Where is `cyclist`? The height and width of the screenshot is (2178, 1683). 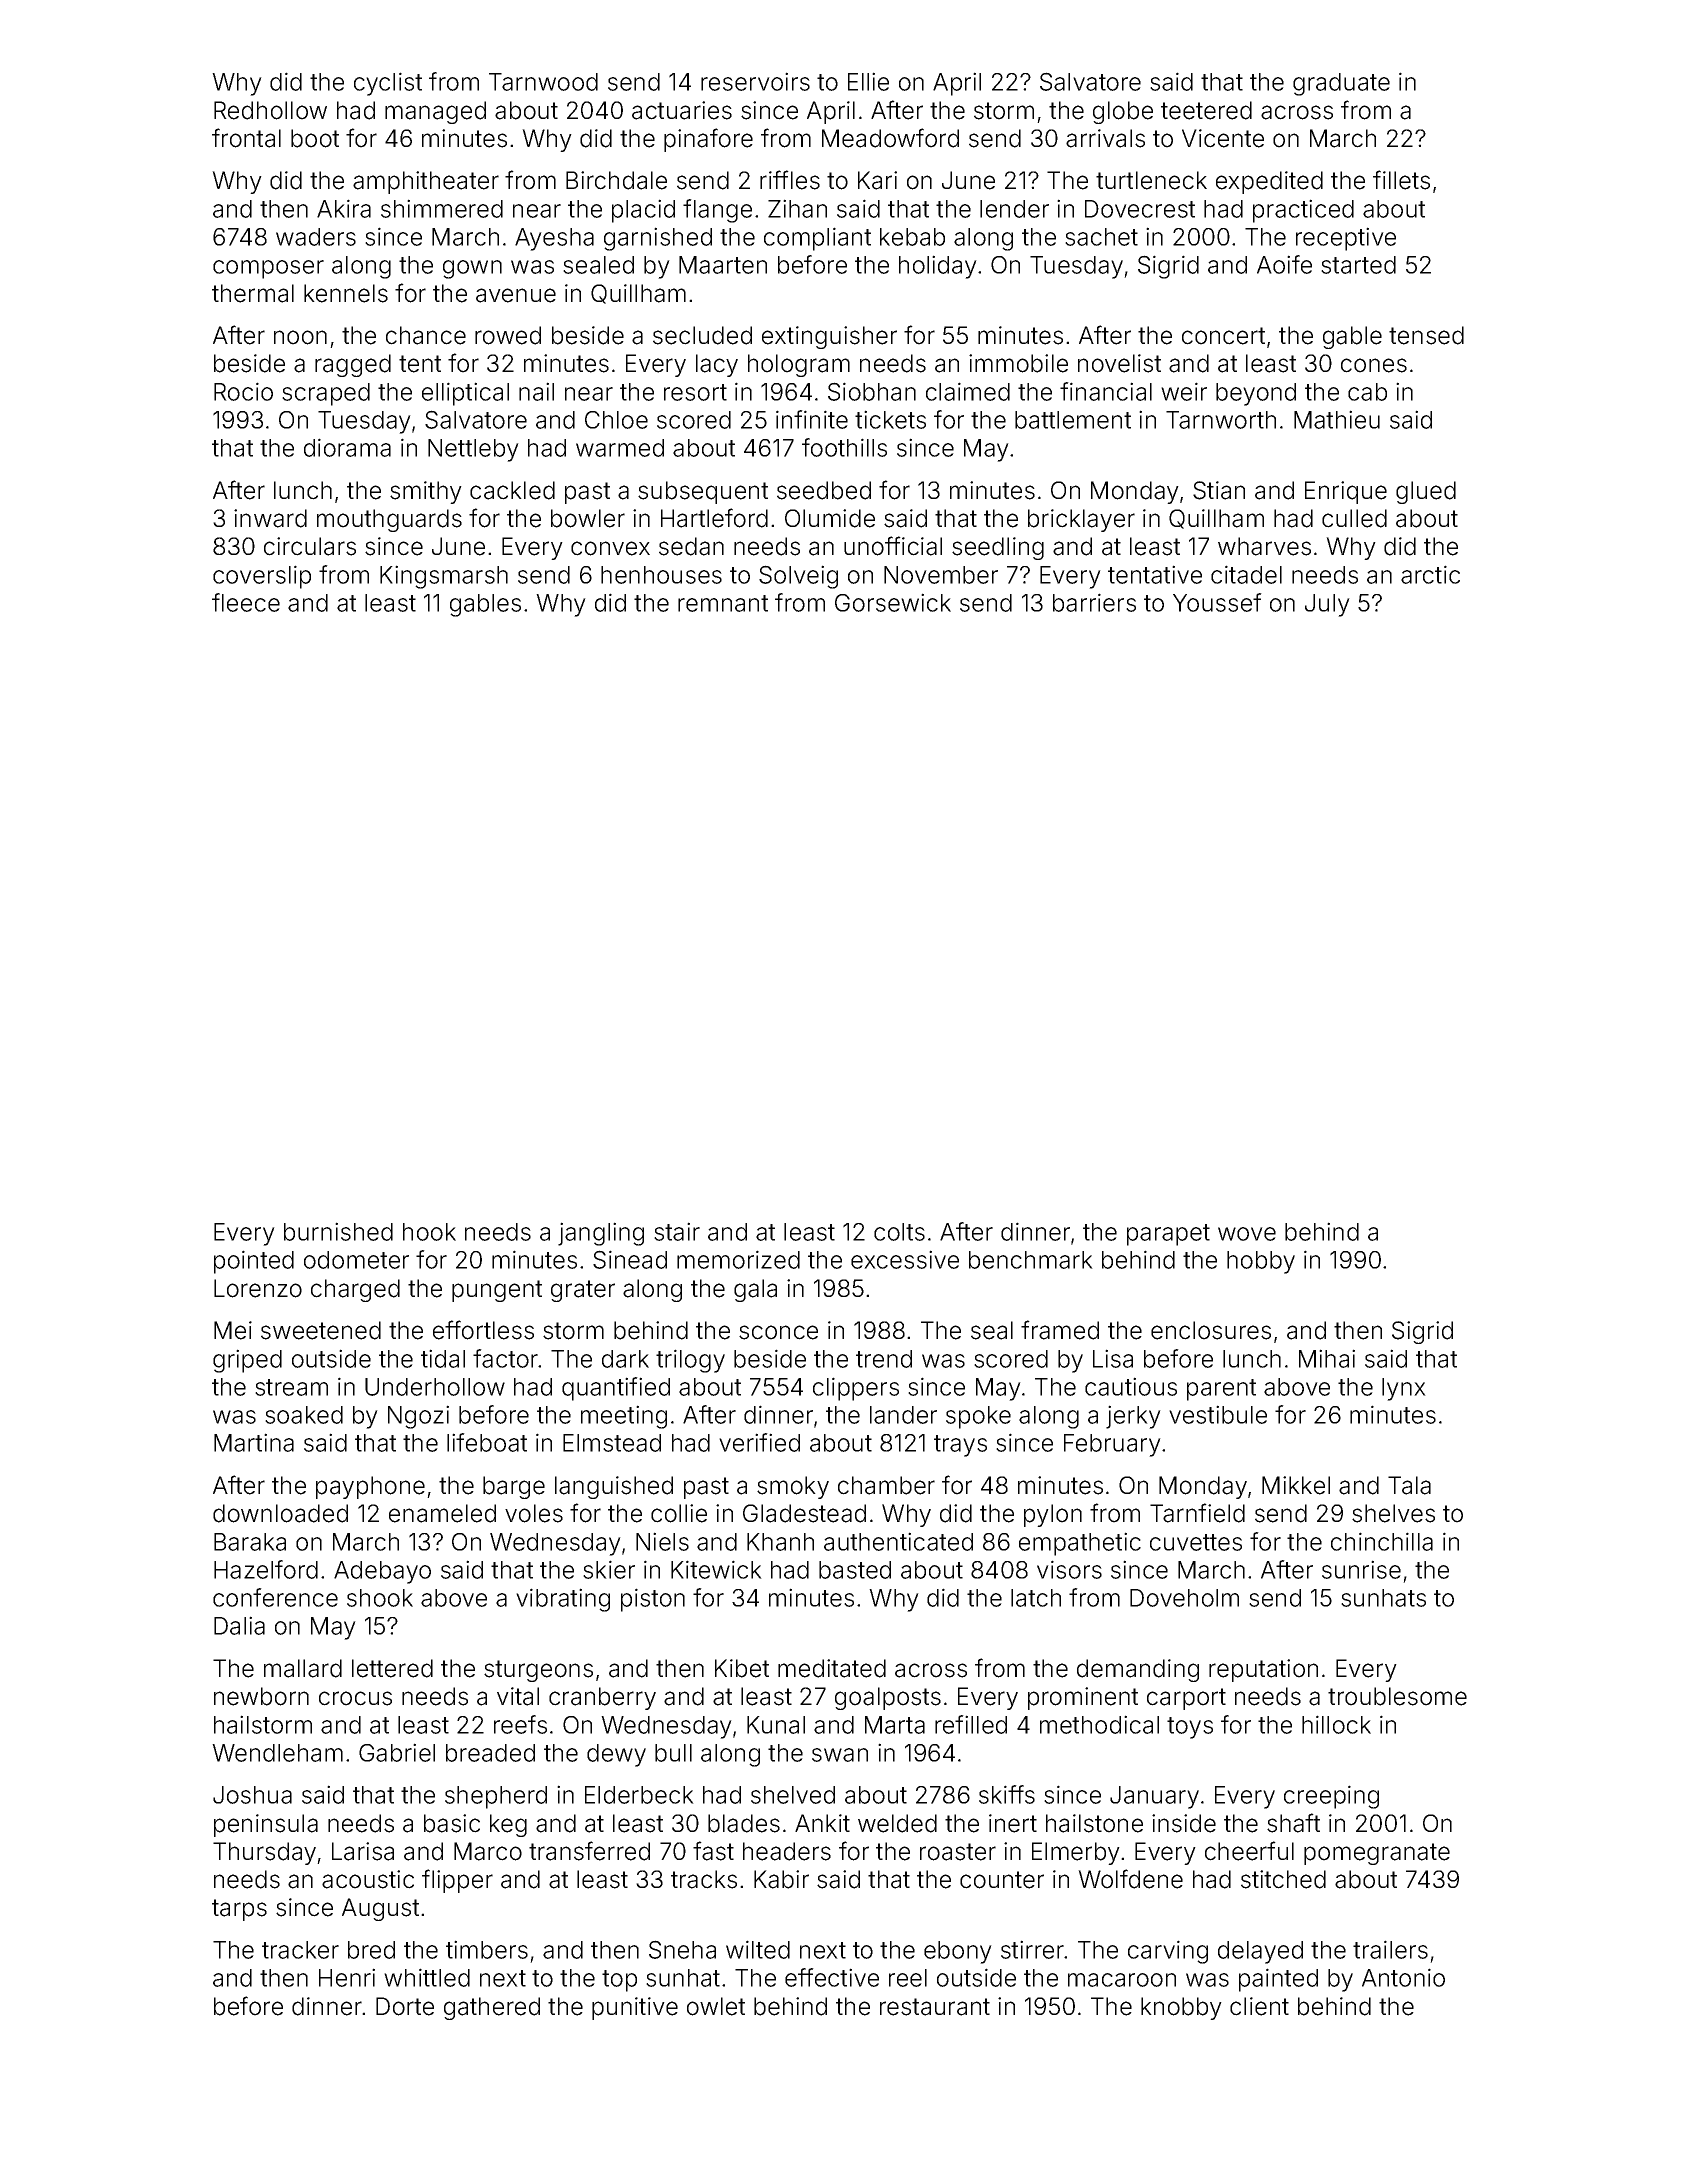
cyclist is located at coordinates (388, 84).
